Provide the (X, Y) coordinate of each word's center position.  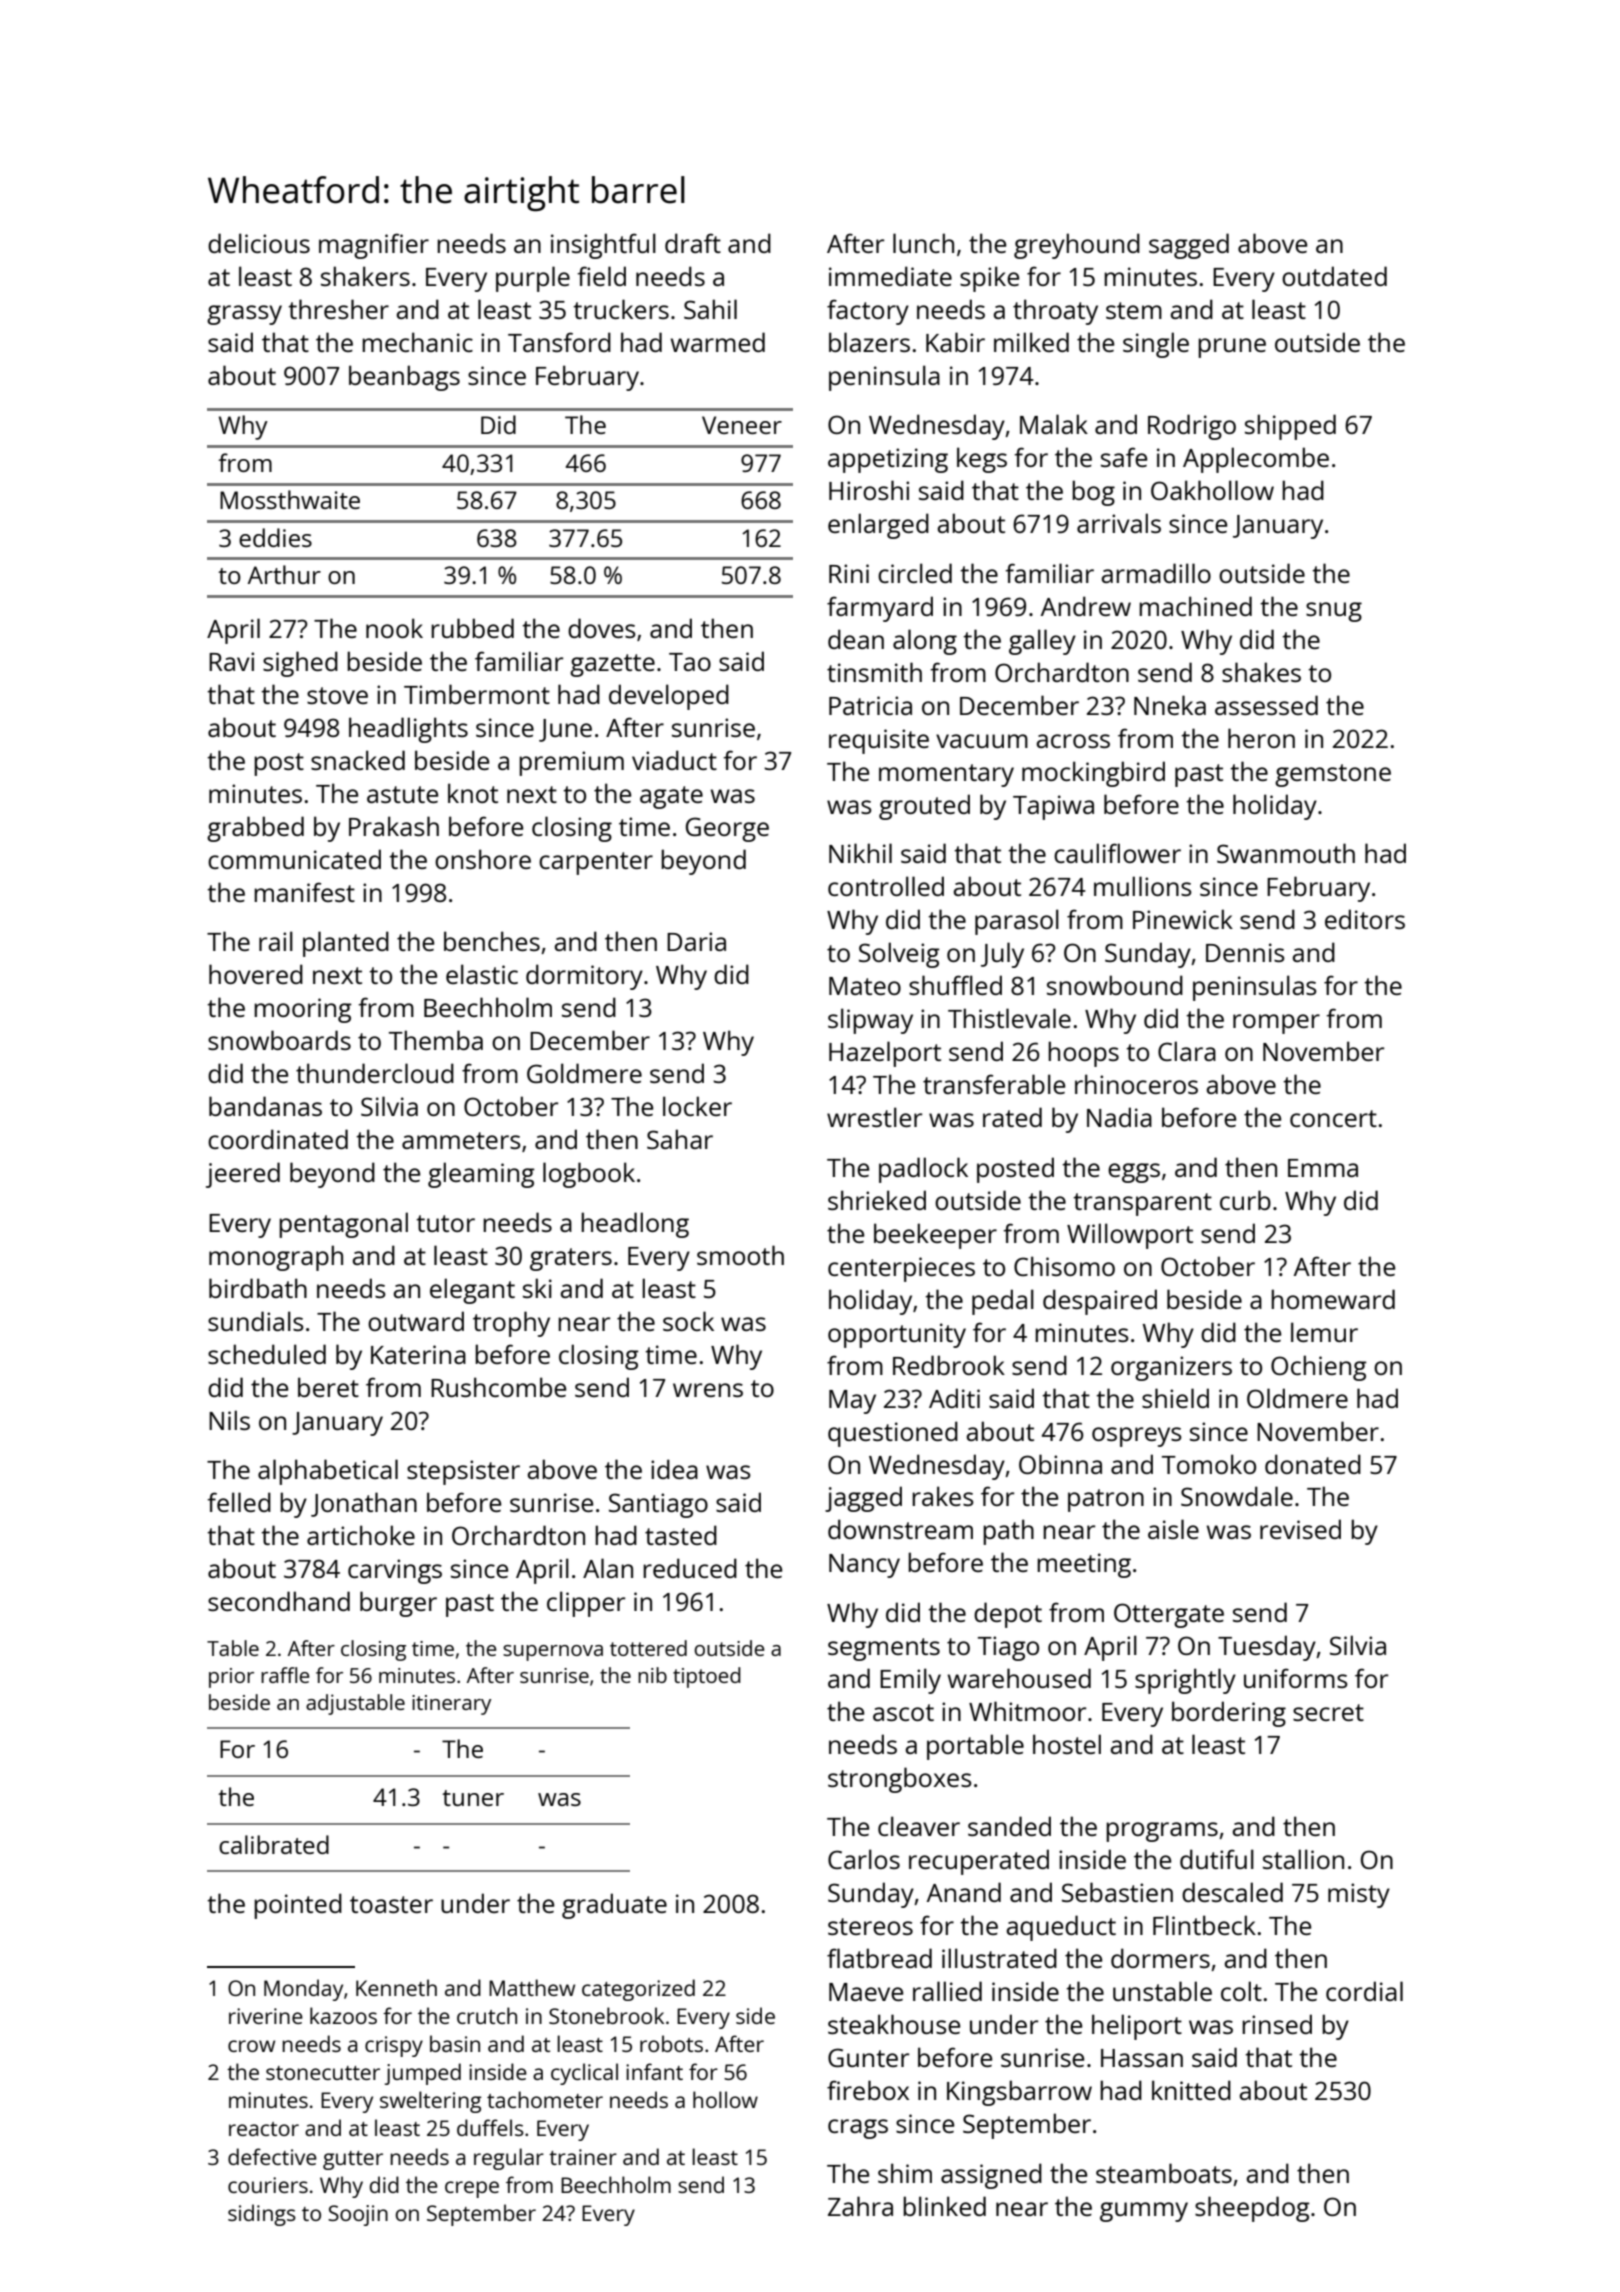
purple (533, 279)
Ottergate (1169, 1615)
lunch (923, 243)
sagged (1189, 246)
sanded (1009, 1826)
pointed (298, 1906)
